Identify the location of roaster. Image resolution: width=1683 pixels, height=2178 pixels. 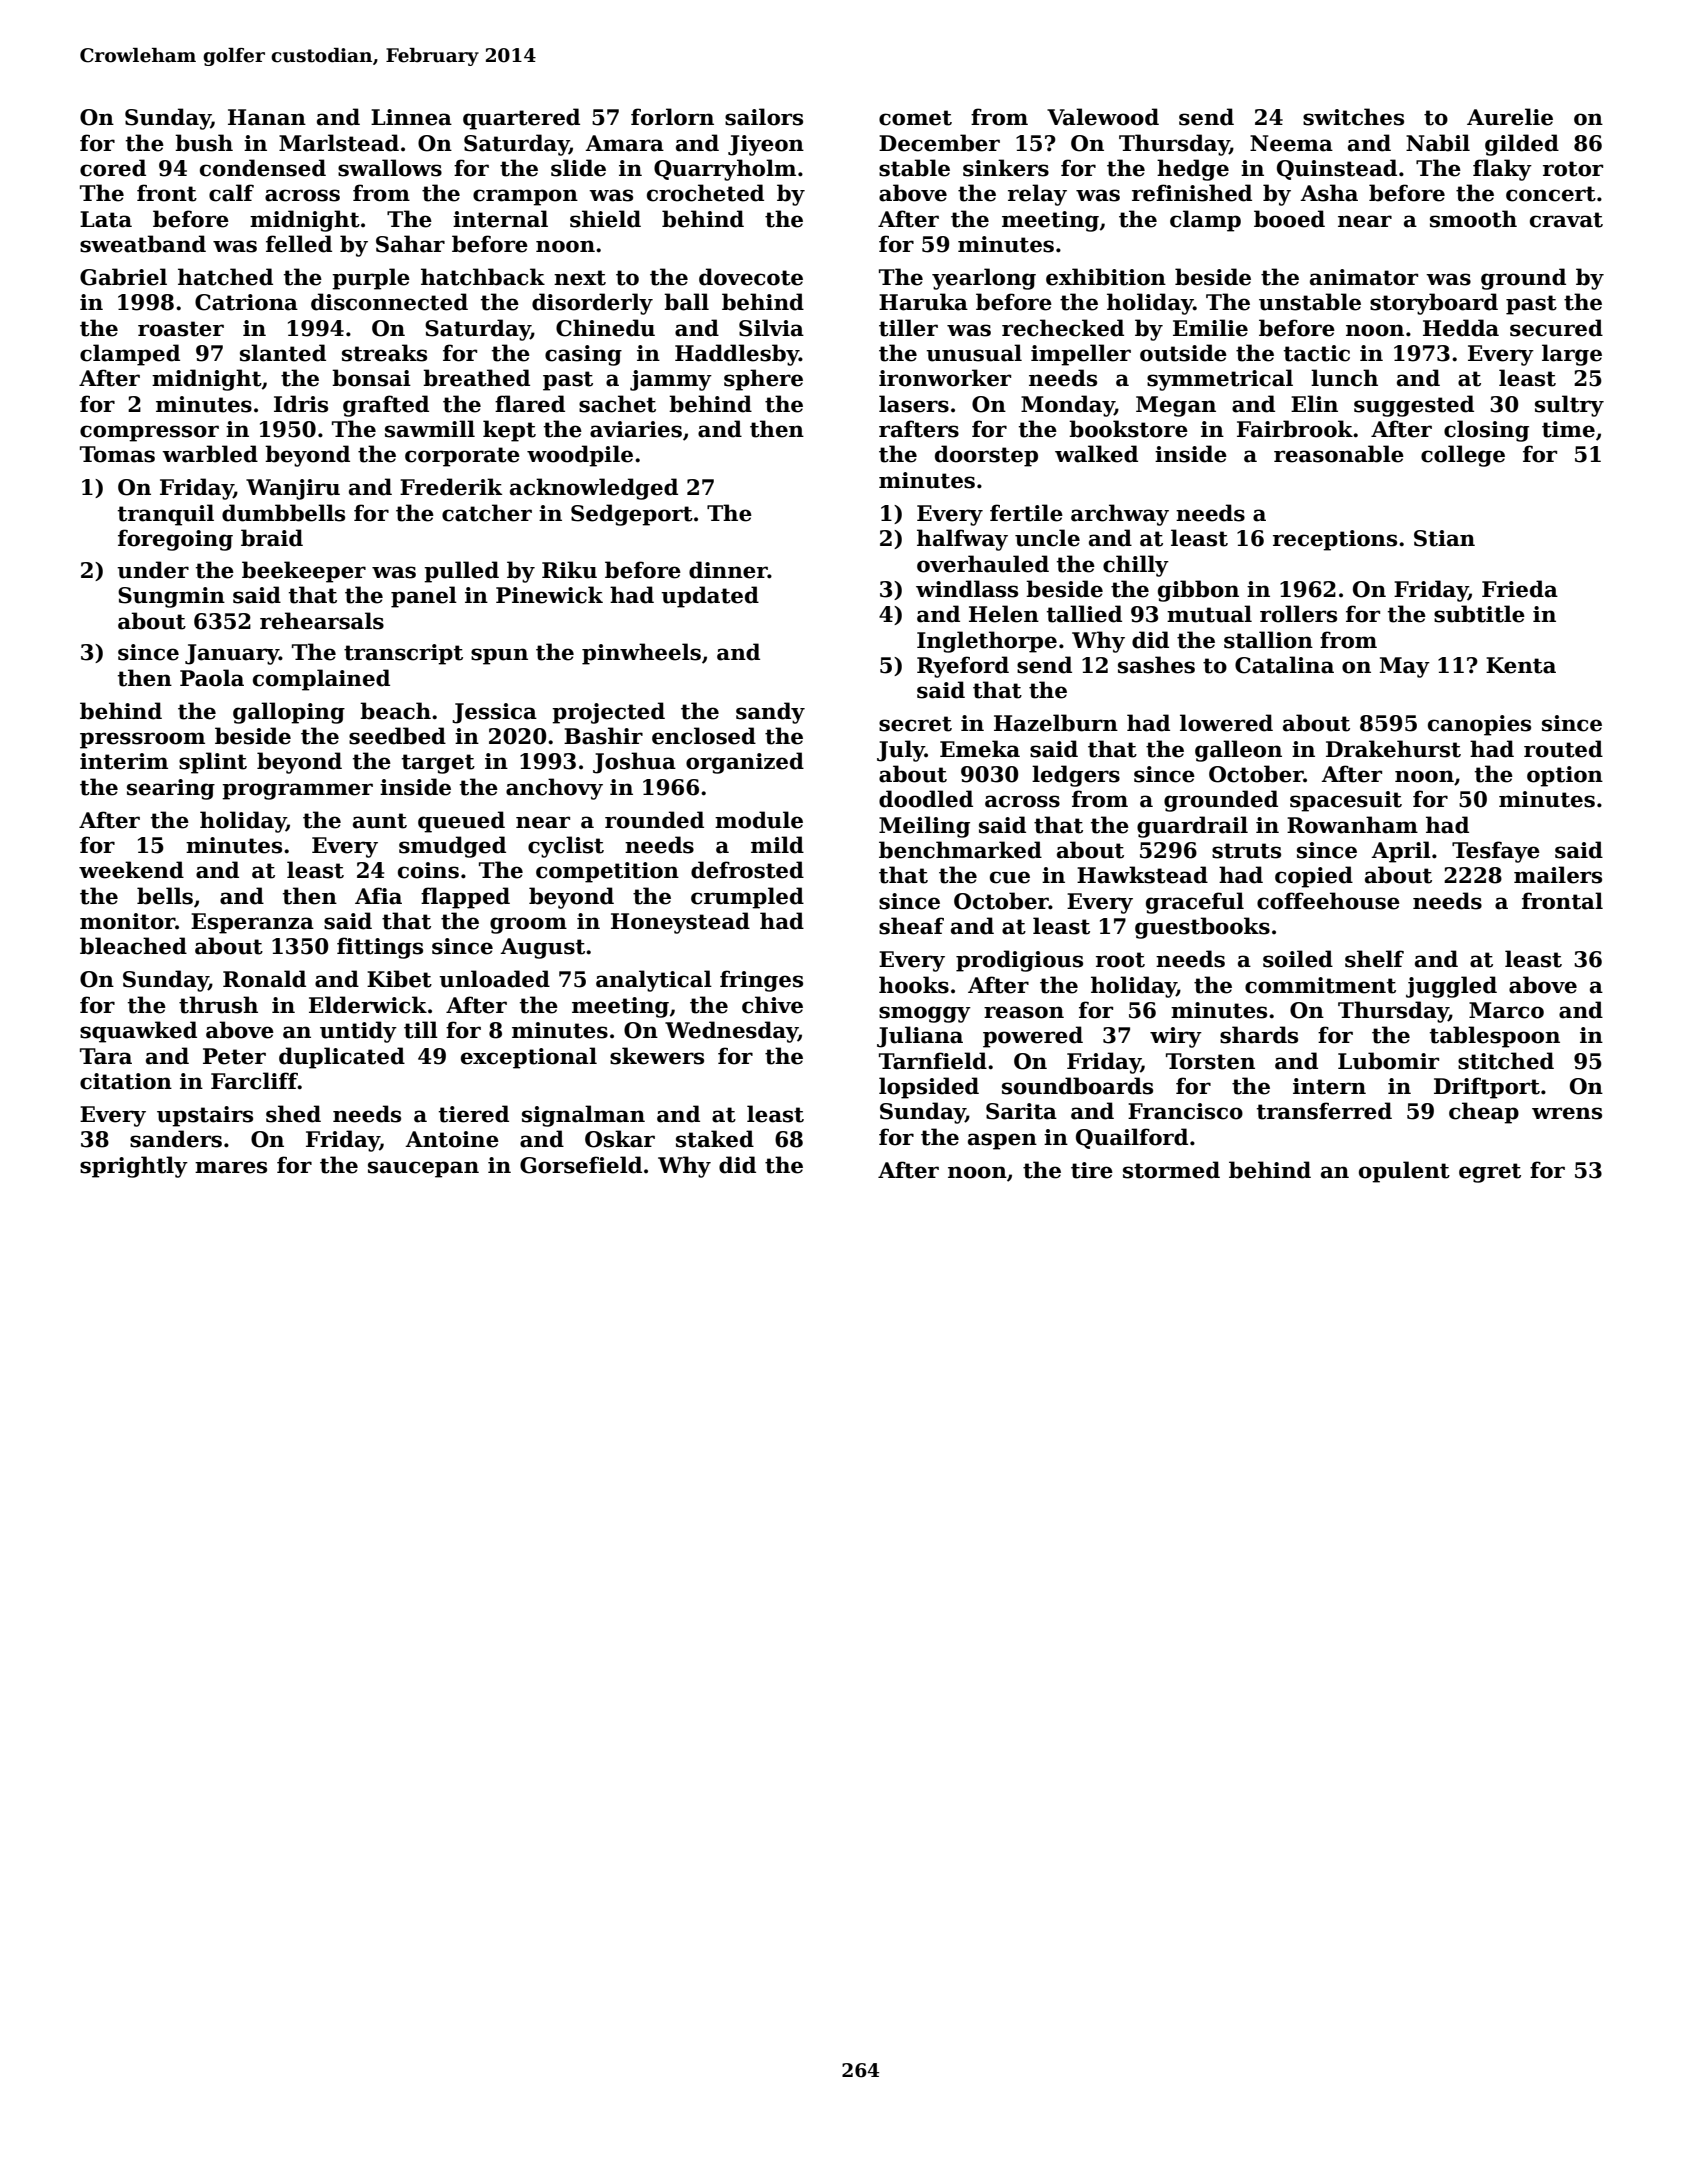
(181, 329).
